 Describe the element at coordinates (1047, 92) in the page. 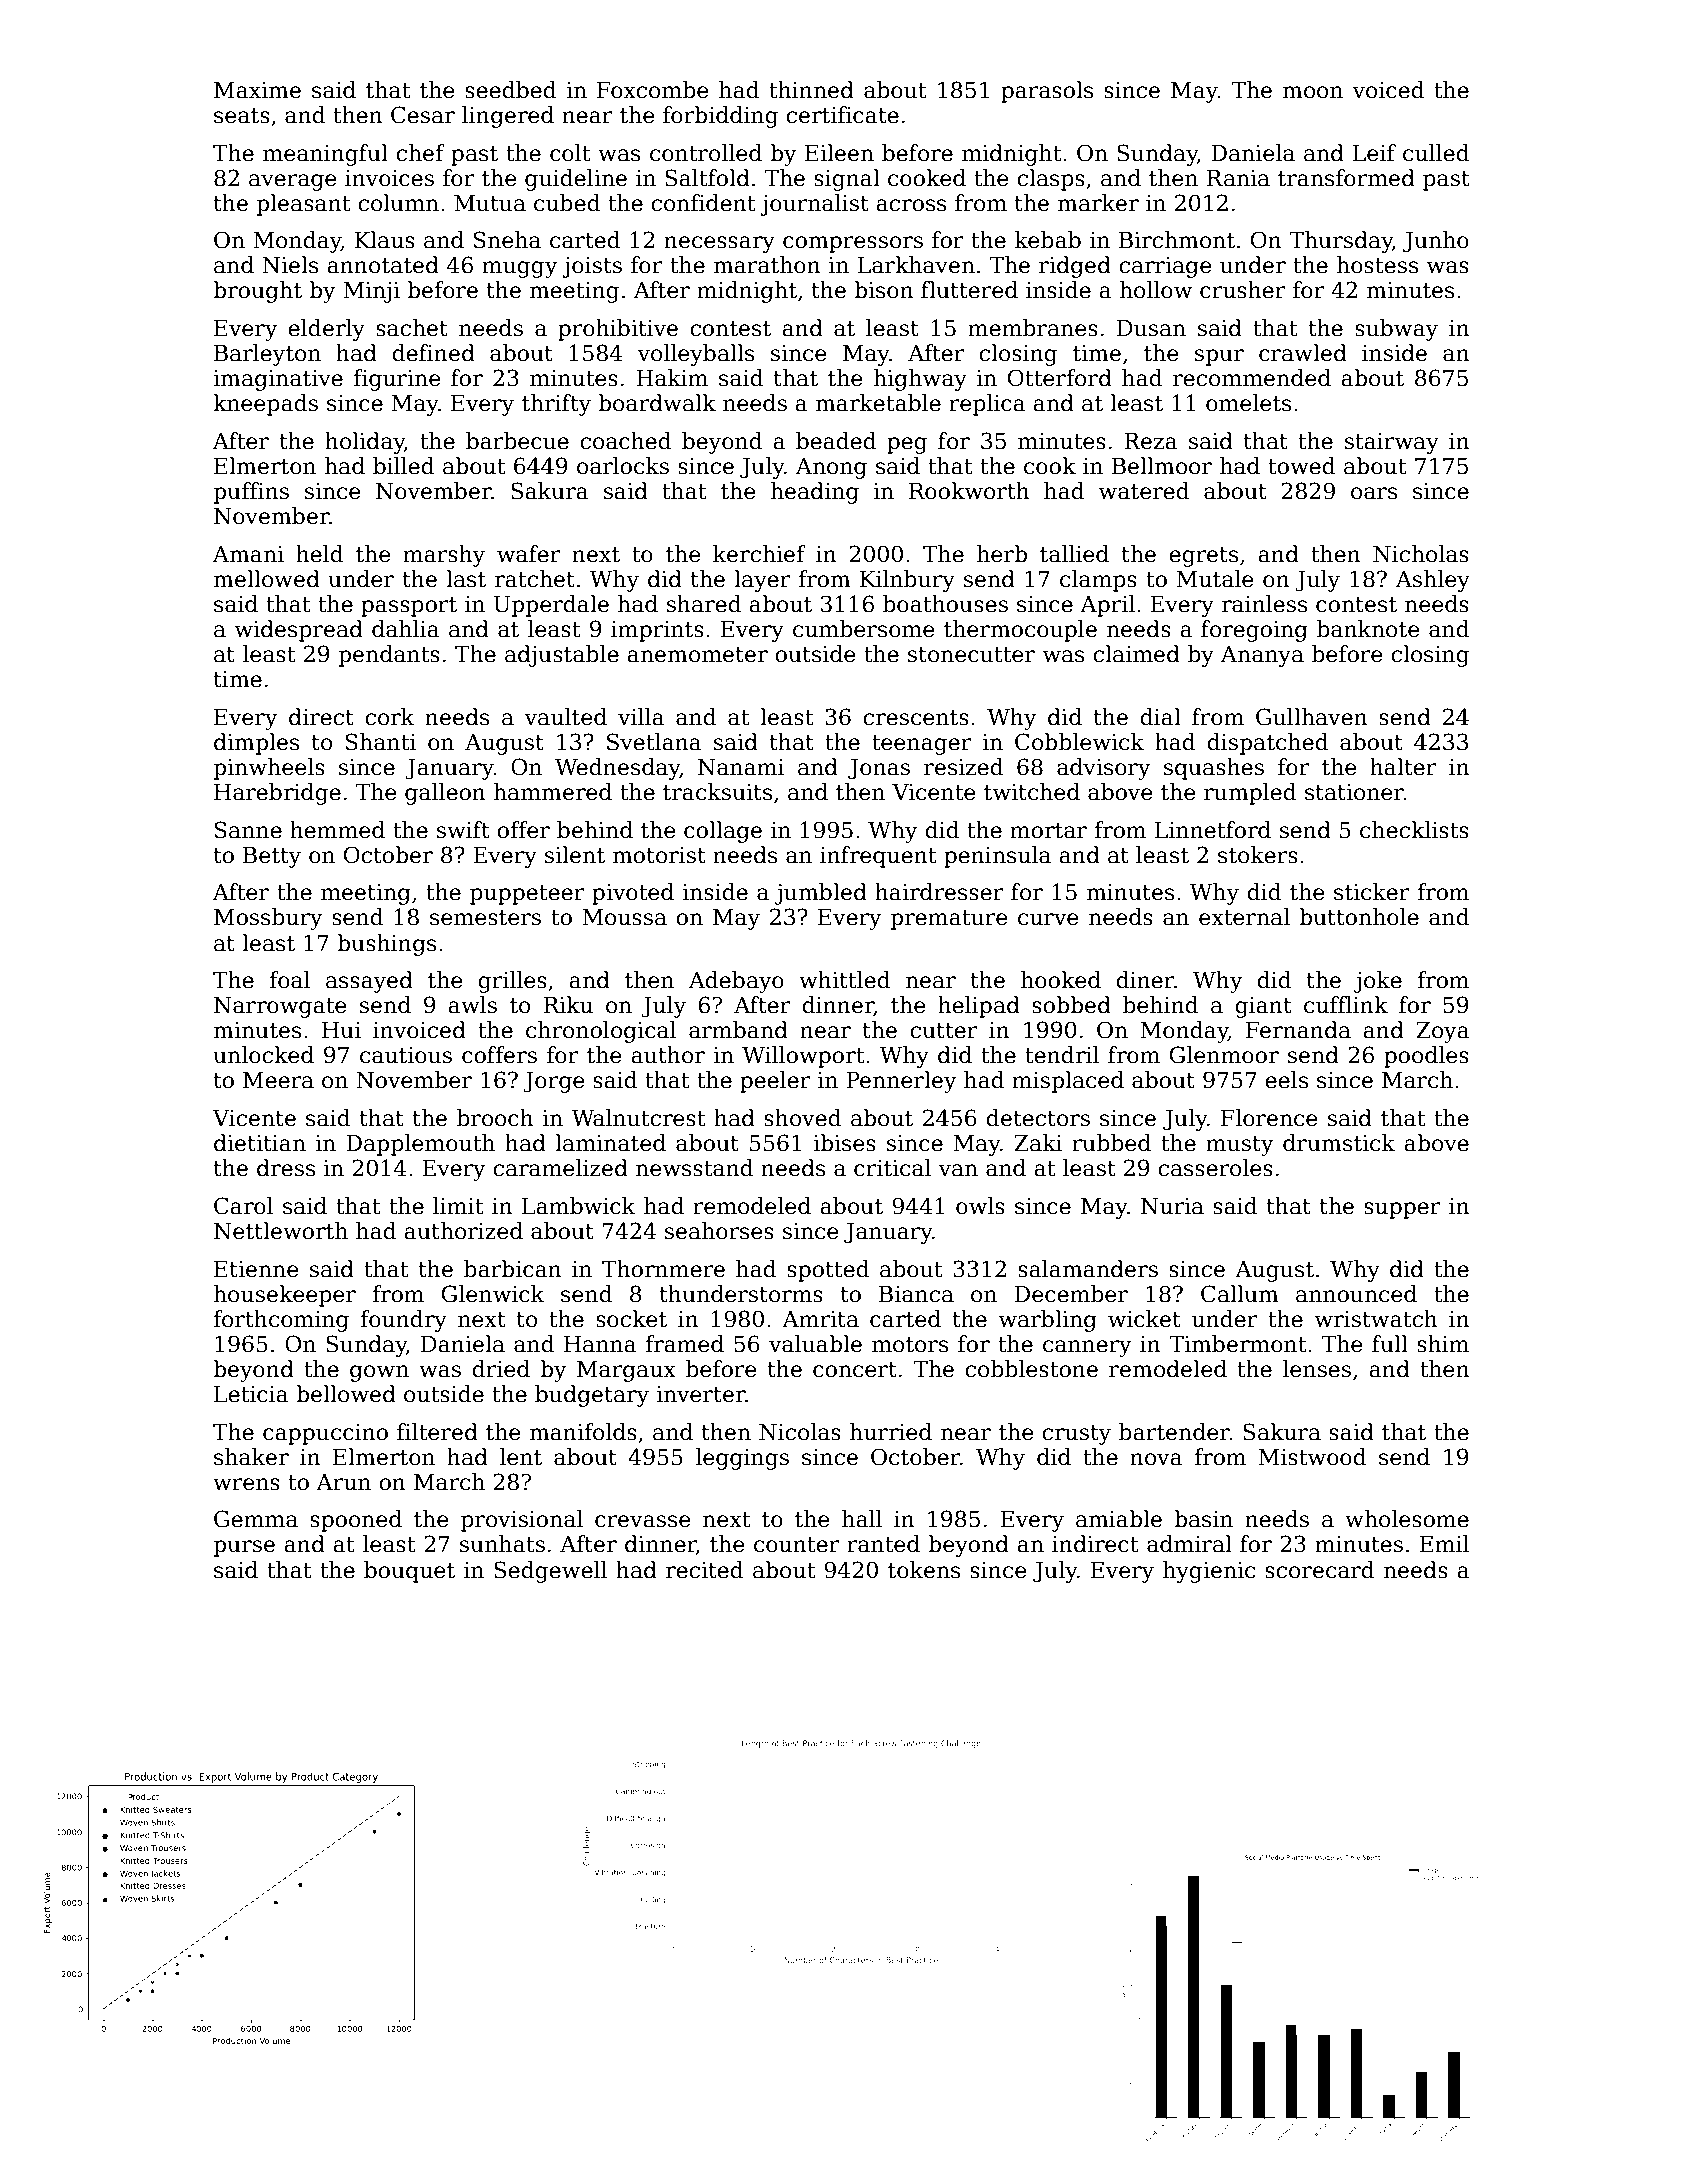

I see `parasols` at that location.
